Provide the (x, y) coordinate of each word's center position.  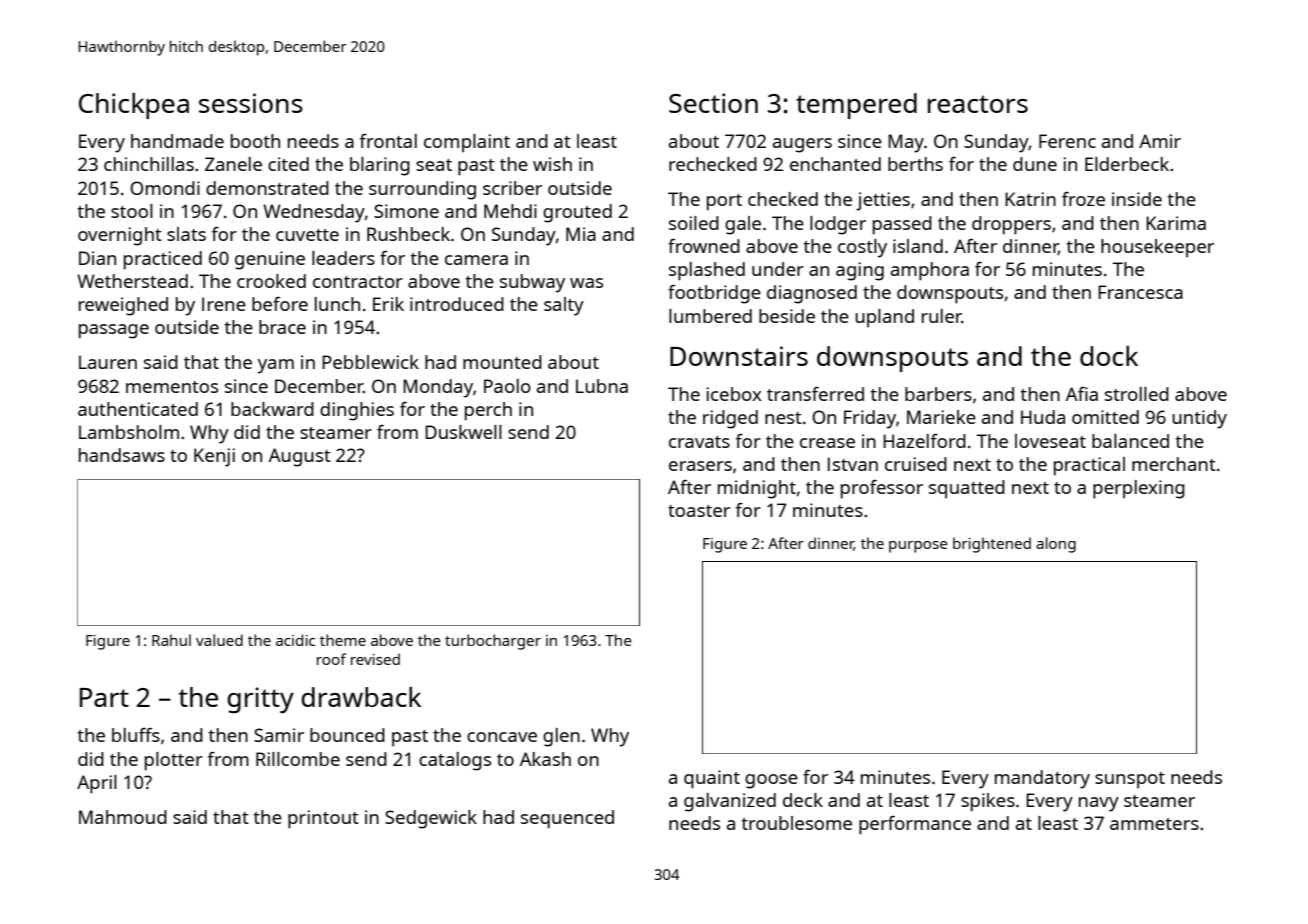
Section (713, 103)
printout (323, 819)
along (1056, 545)
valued (219, 640)
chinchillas (149, 164)
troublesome (797, 823)
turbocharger (493, 642)
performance (915, 825)
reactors (978, 104)
